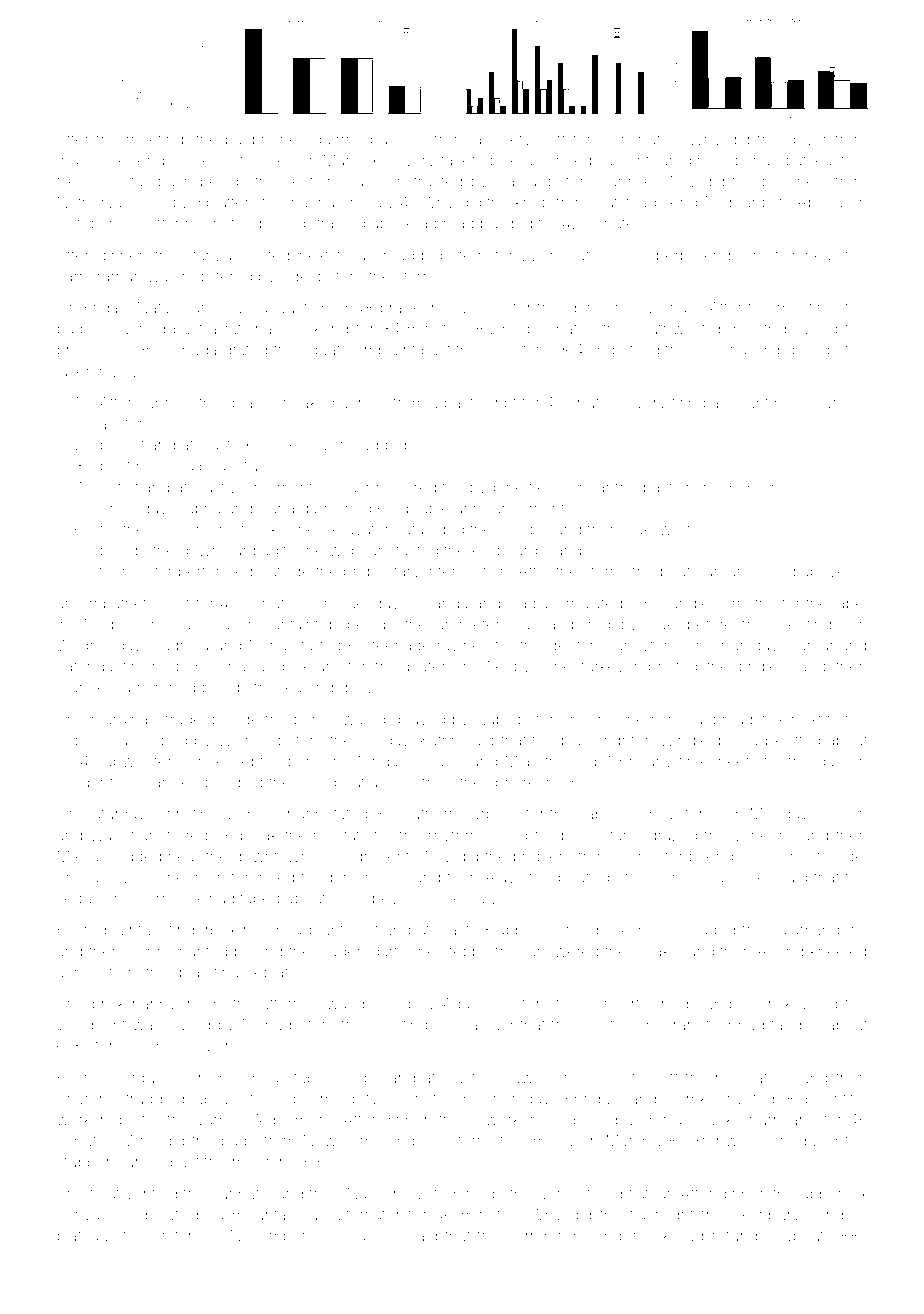 The height and width of the screenshot is (1314, 924). I want to click on cellos, so click(214, 160).
